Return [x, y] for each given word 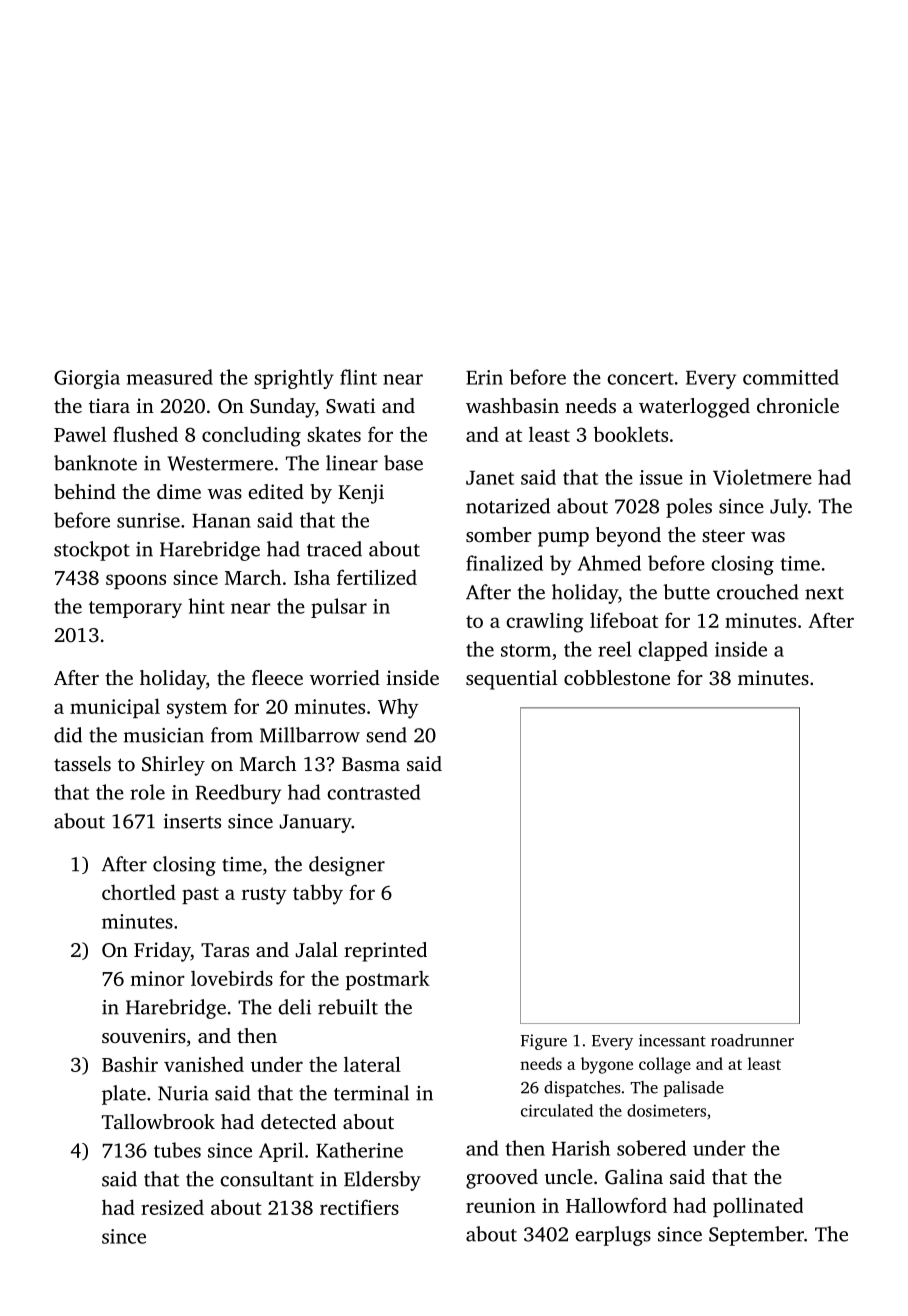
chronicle [798, 405]
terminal [371, 1093]
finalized [504, 563]
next [824, 593]
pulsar [339, 608]
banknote [95, 463]
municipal [115, 708]
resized [172, 1207]
